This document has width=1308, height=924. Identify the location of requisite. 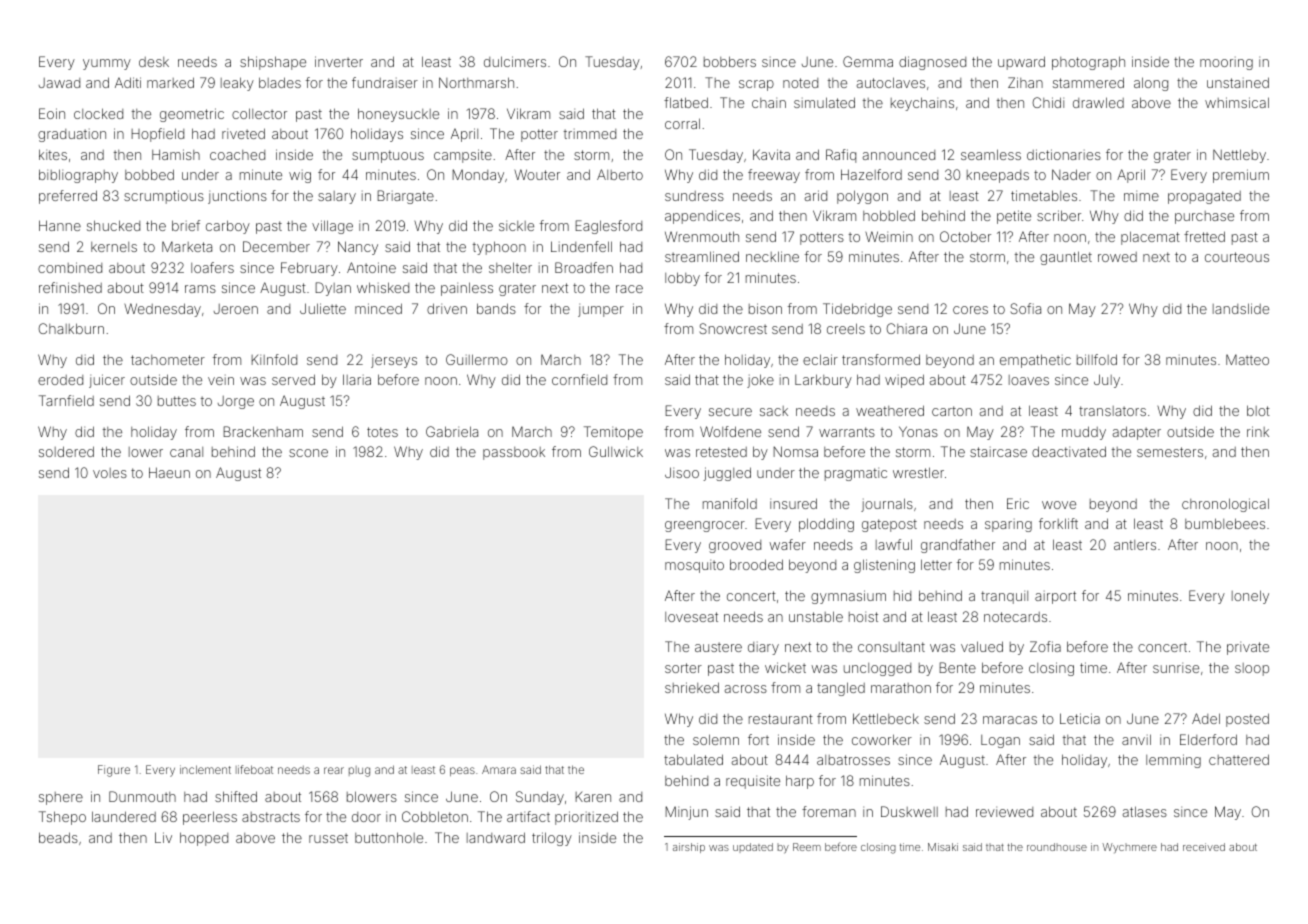
(753, 782).
